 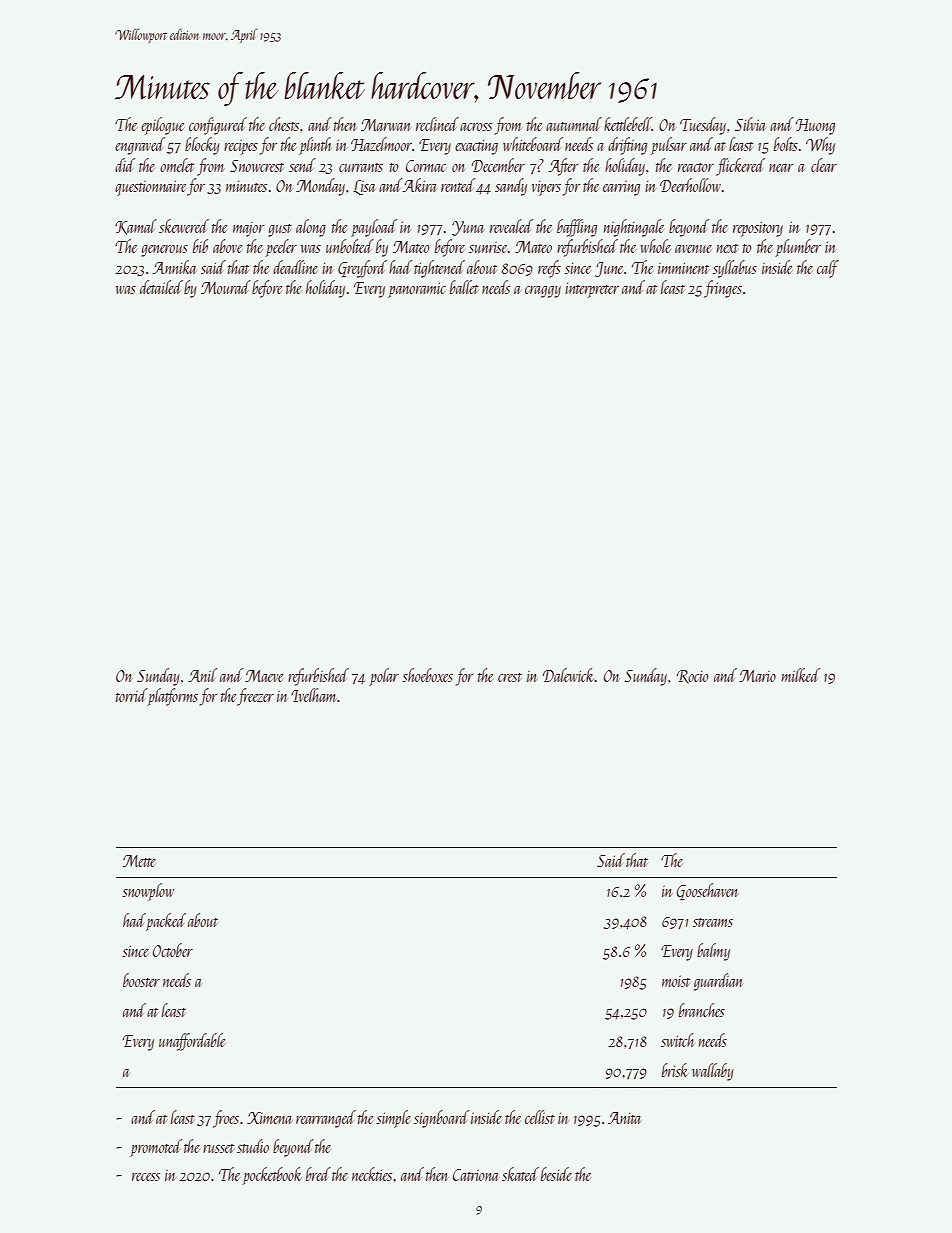 What do you see at coordinates (192, 1042) in the screenshot?
I see `unaffordable` at bounding box center [192, 1042].
